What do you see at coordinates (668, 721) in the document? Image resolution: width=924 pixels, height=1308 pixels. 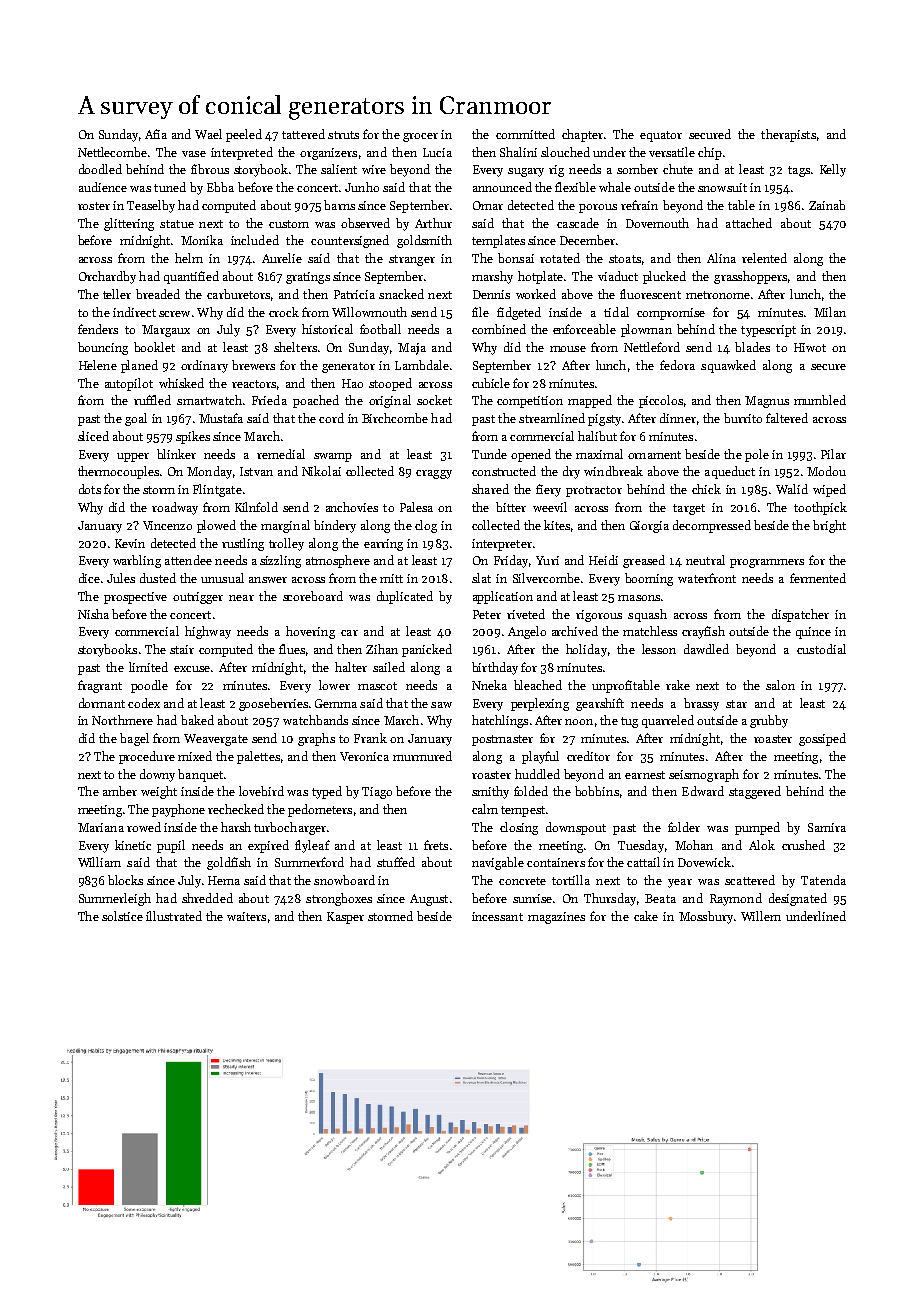 I see `quarreled` at bounding box center [668, 721].
